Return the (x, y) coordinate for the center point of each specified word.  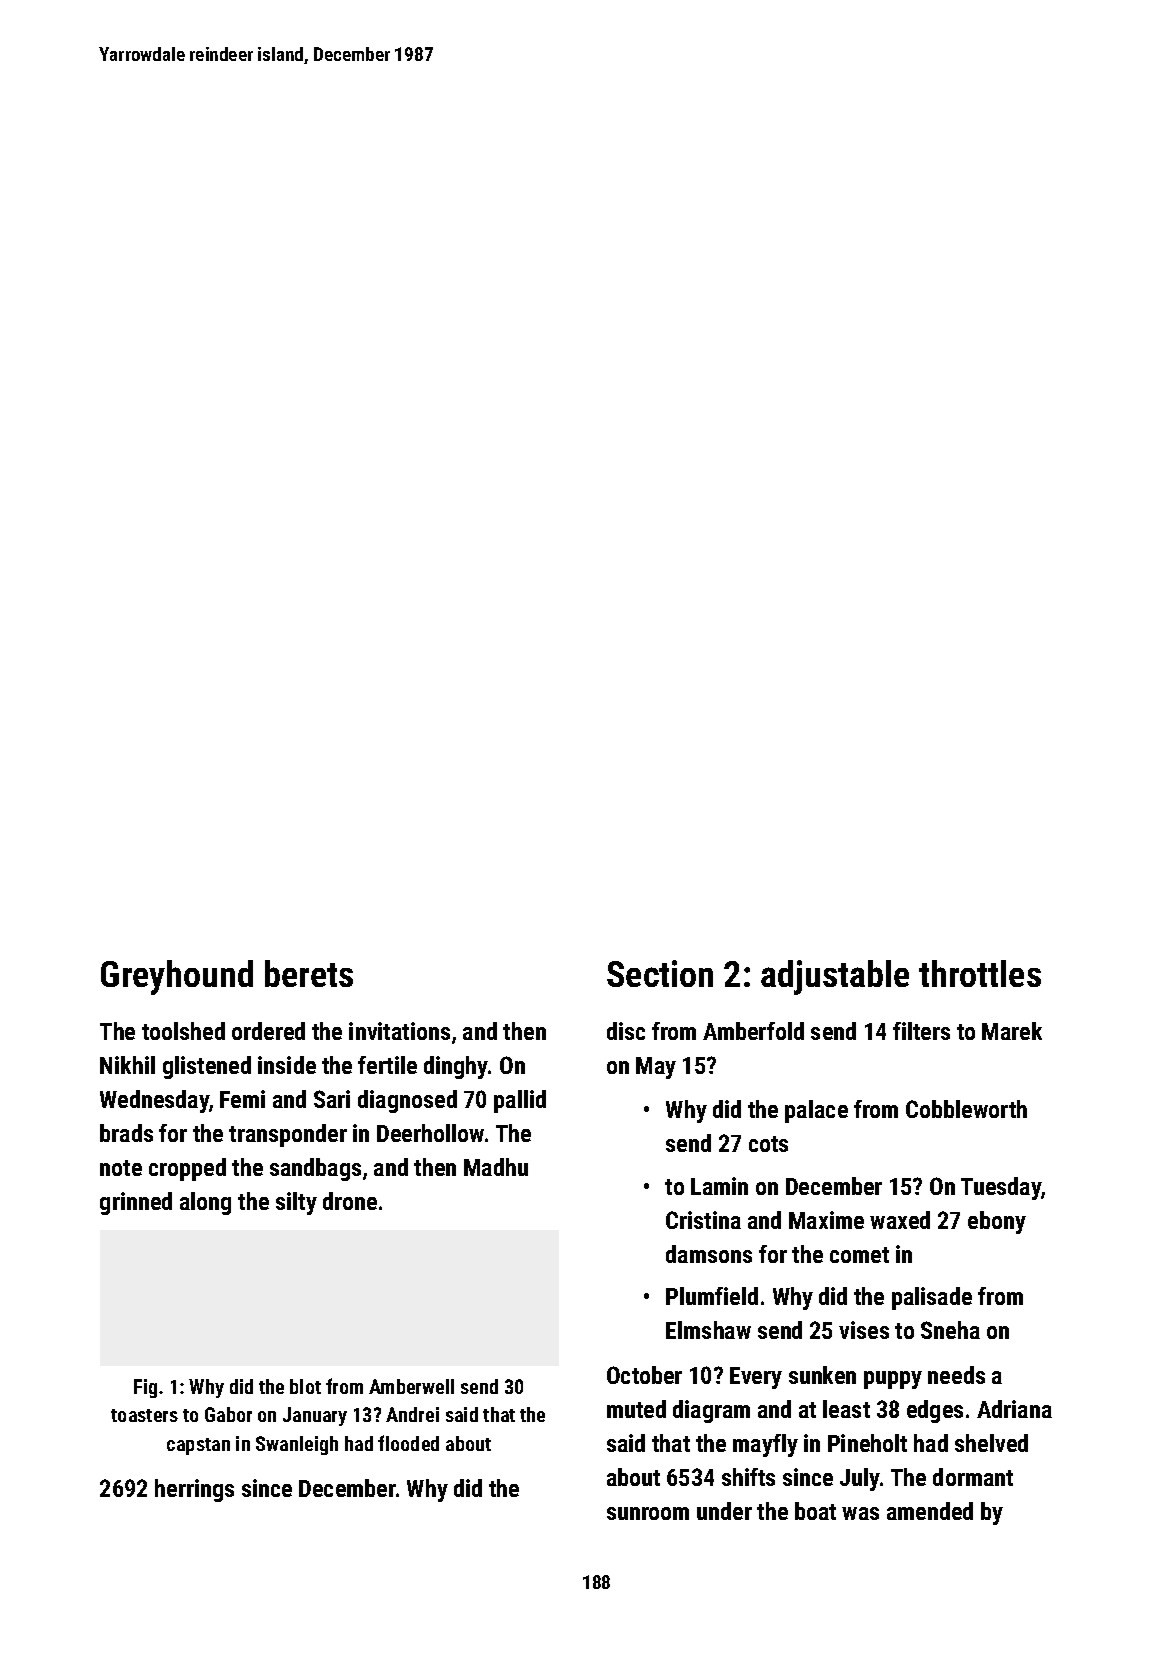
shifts (748, 1477)
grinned (136, 1203)
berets (309, 973)
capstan (198, 1446)
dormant (973, 1477)
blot (305, 1386)
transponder (288, 1135)
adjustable (835, 977)
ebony (997, 1222)
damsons (709, 1254)
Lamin (719, 1186)
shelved (991, 1443)
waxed (900, 1220)
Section (660, 973)
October (644, 1375)
